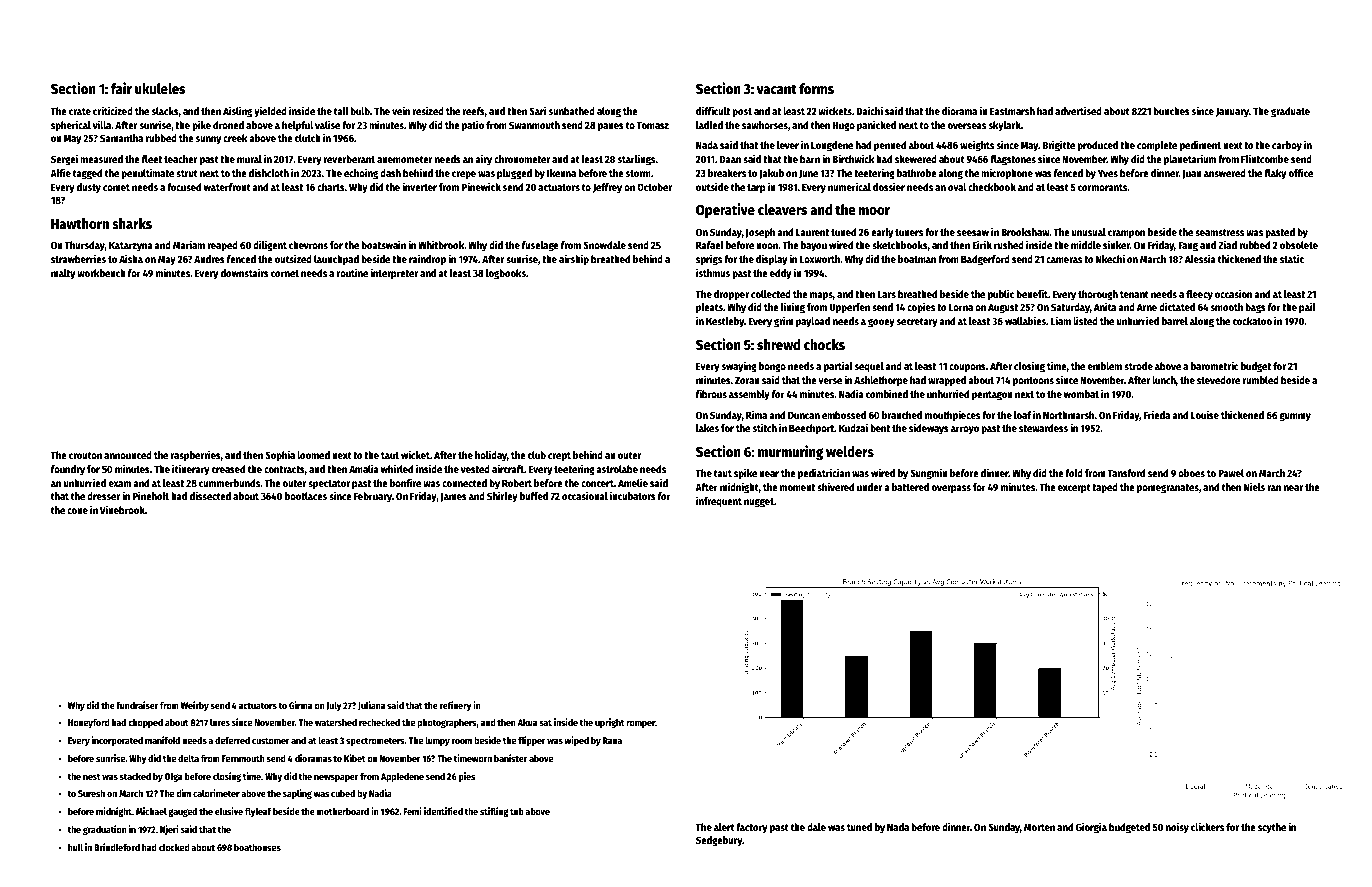  I want to click on airship, so click(574, 259).
